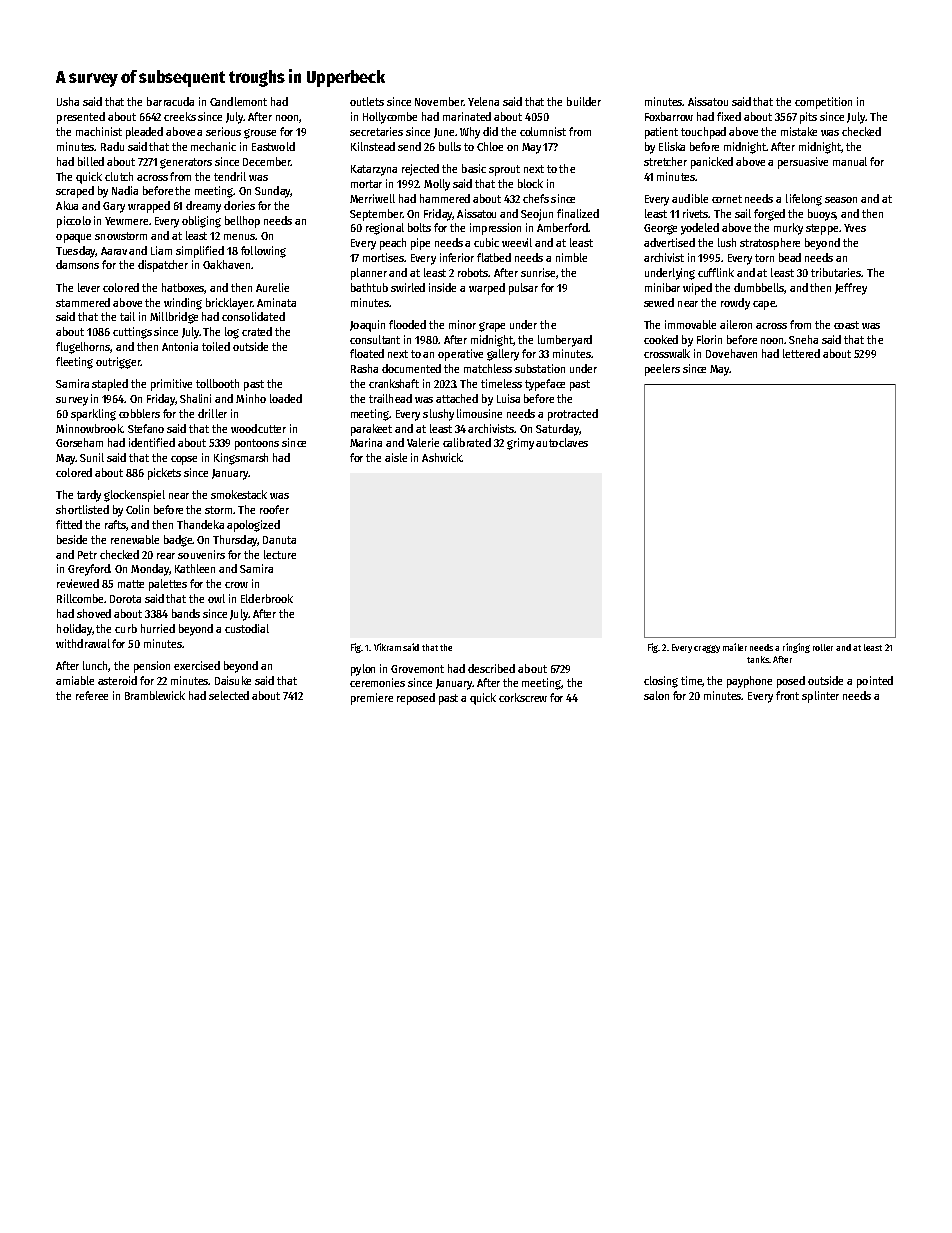 This screenshot has height=1233, width=952. What do you see at coordinates (584, 101) in the screenshot?
I see `builder` at bounding box center [584, 101].
